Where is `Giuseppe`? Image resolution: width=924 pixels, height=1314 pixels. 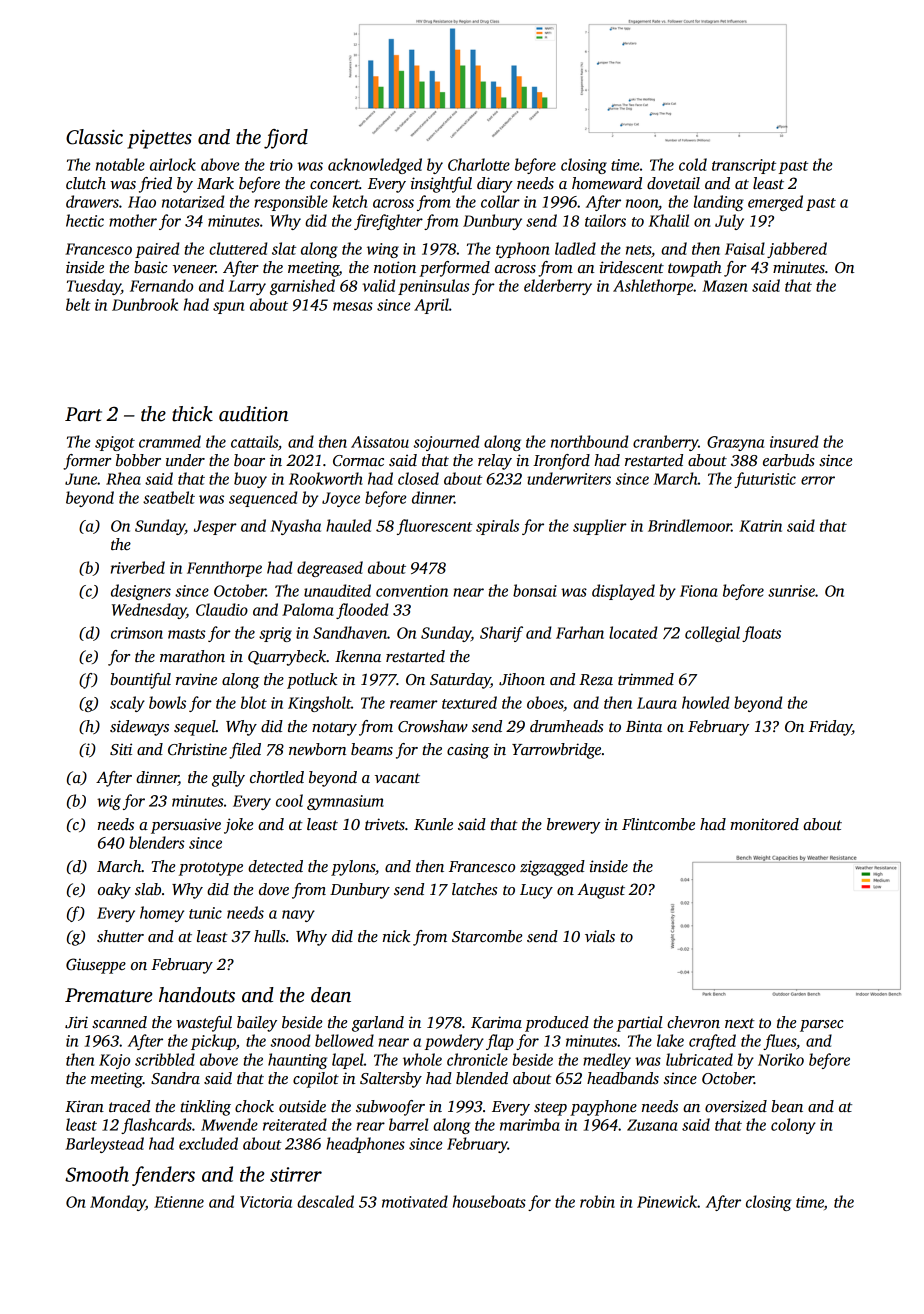 Giuseppe is located at coordinates (96, 966).
